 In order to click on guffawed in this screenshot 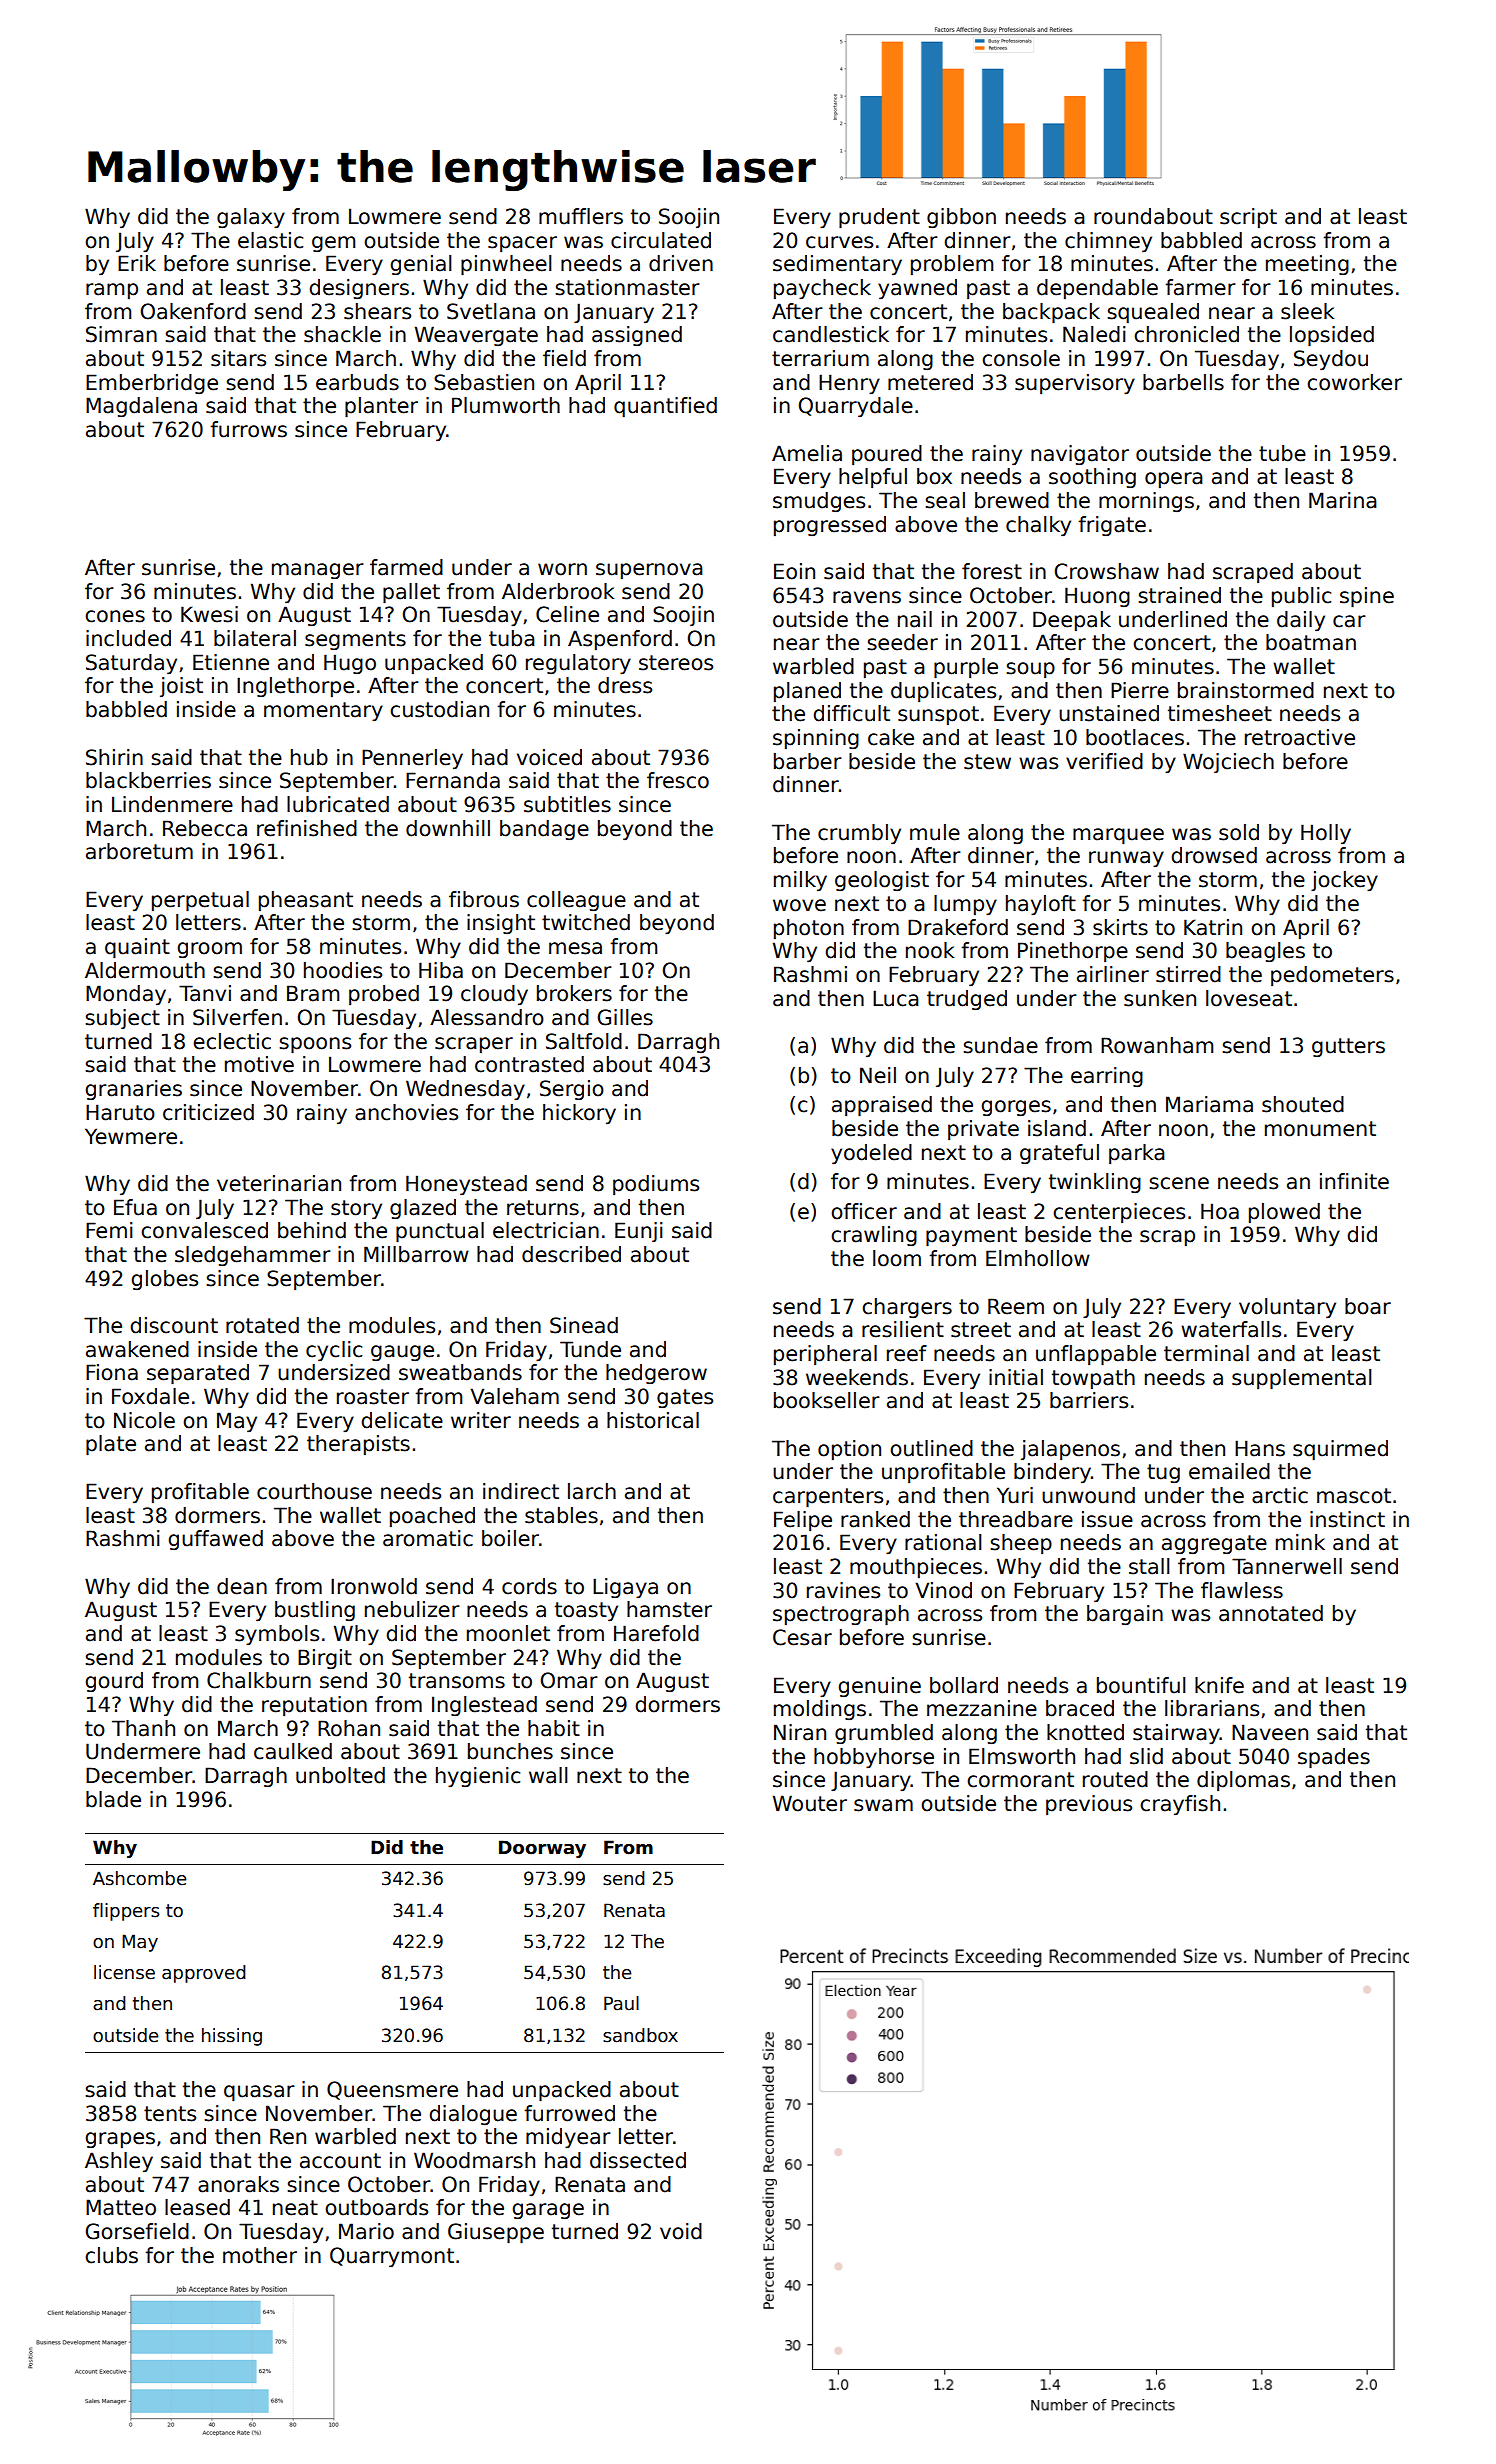, I will do `click(215, 1540)`.
